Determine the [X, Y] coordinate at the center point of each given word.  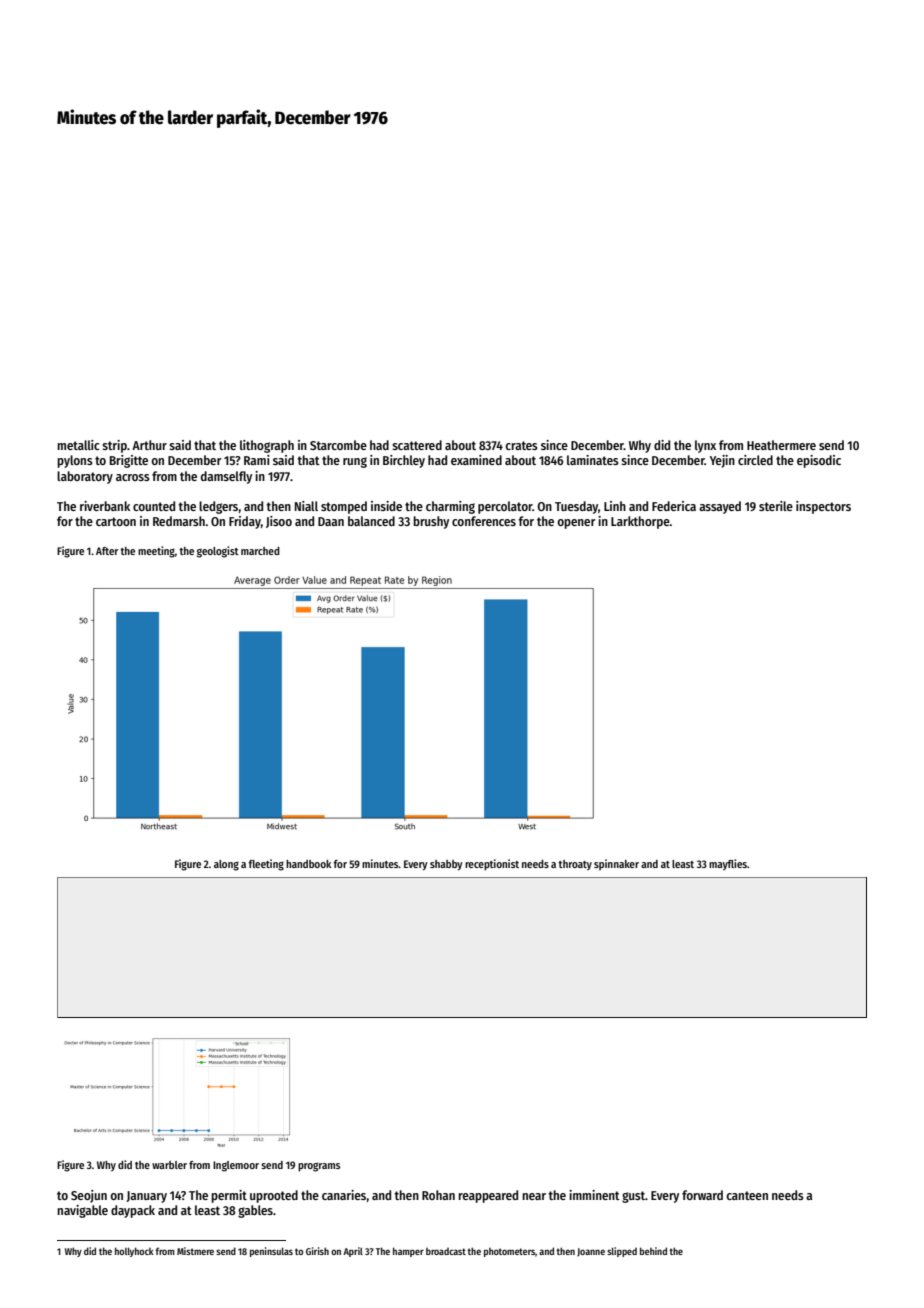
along [226, 865]
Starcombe [338, 445]
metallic [78, 445]
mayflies [728, 865]
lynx [705, 446]
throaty [575, 865]
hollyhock [134, 1252]
